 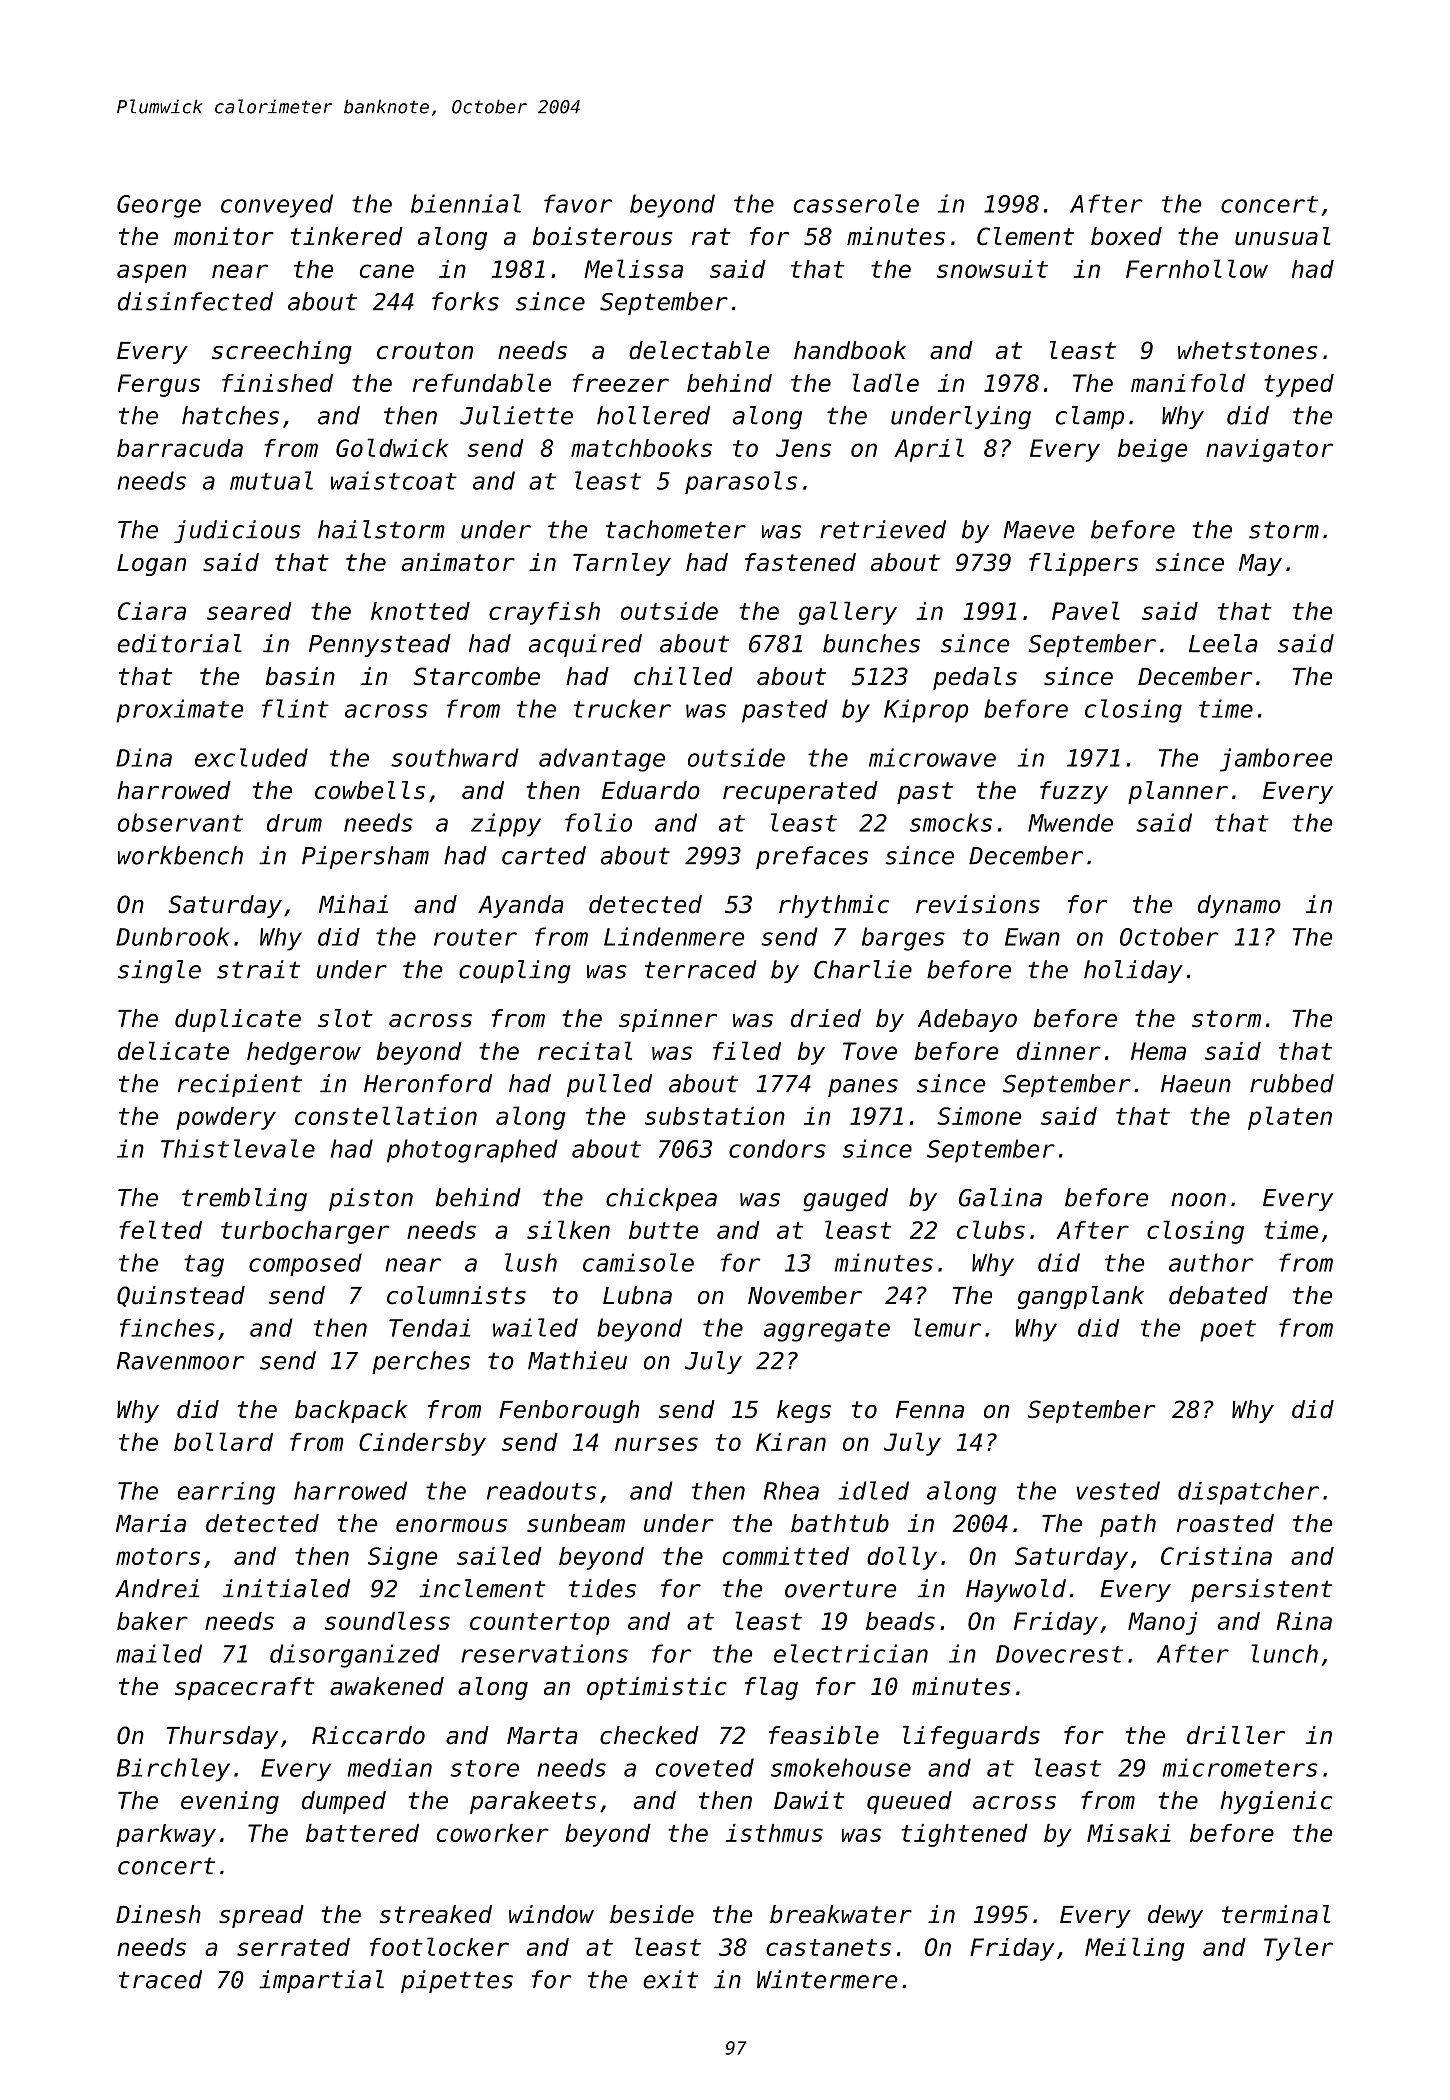 I want to click on butte, so click(x=663, y=1230).
